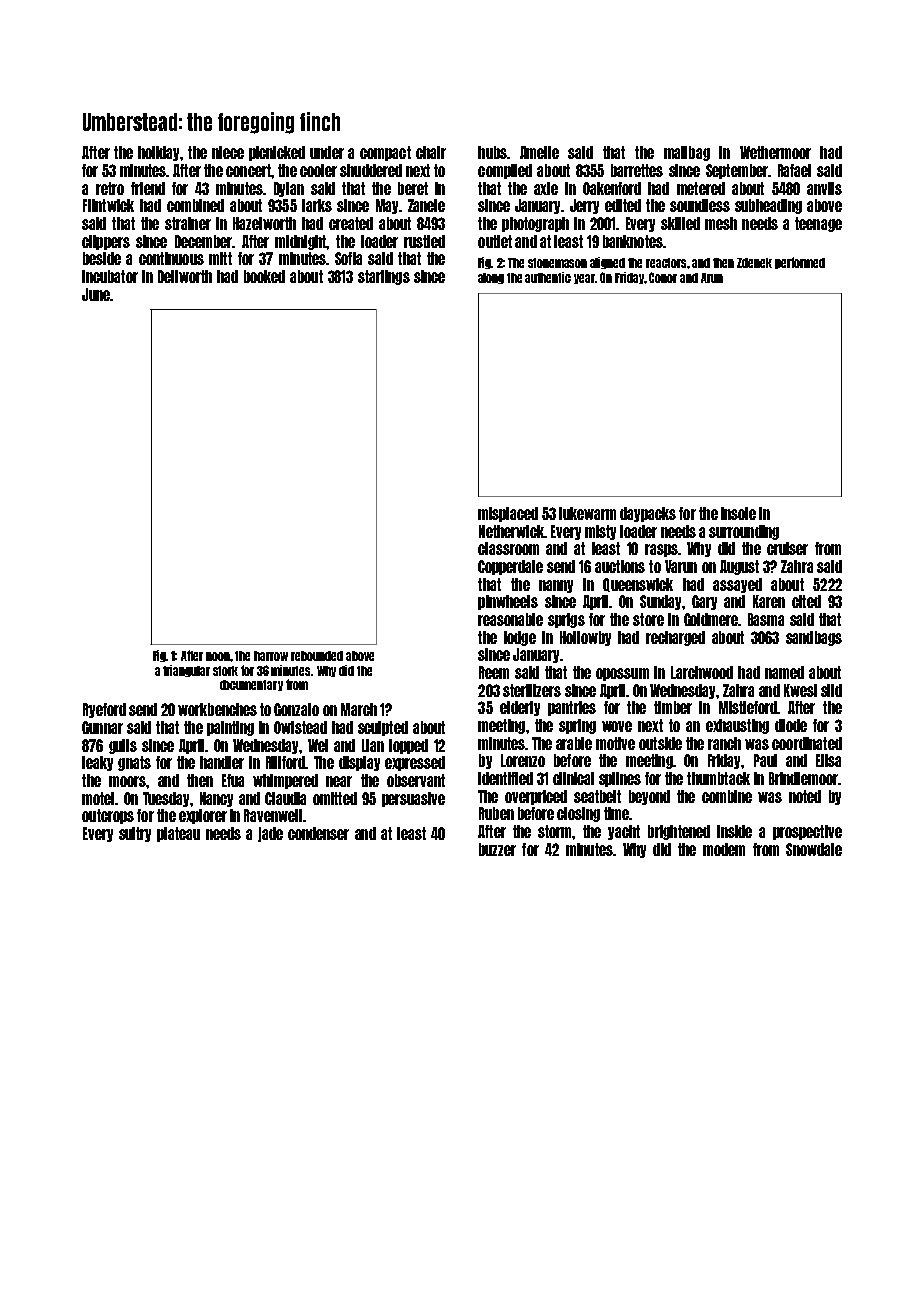  I want to click on jade, so click(270, 834).
